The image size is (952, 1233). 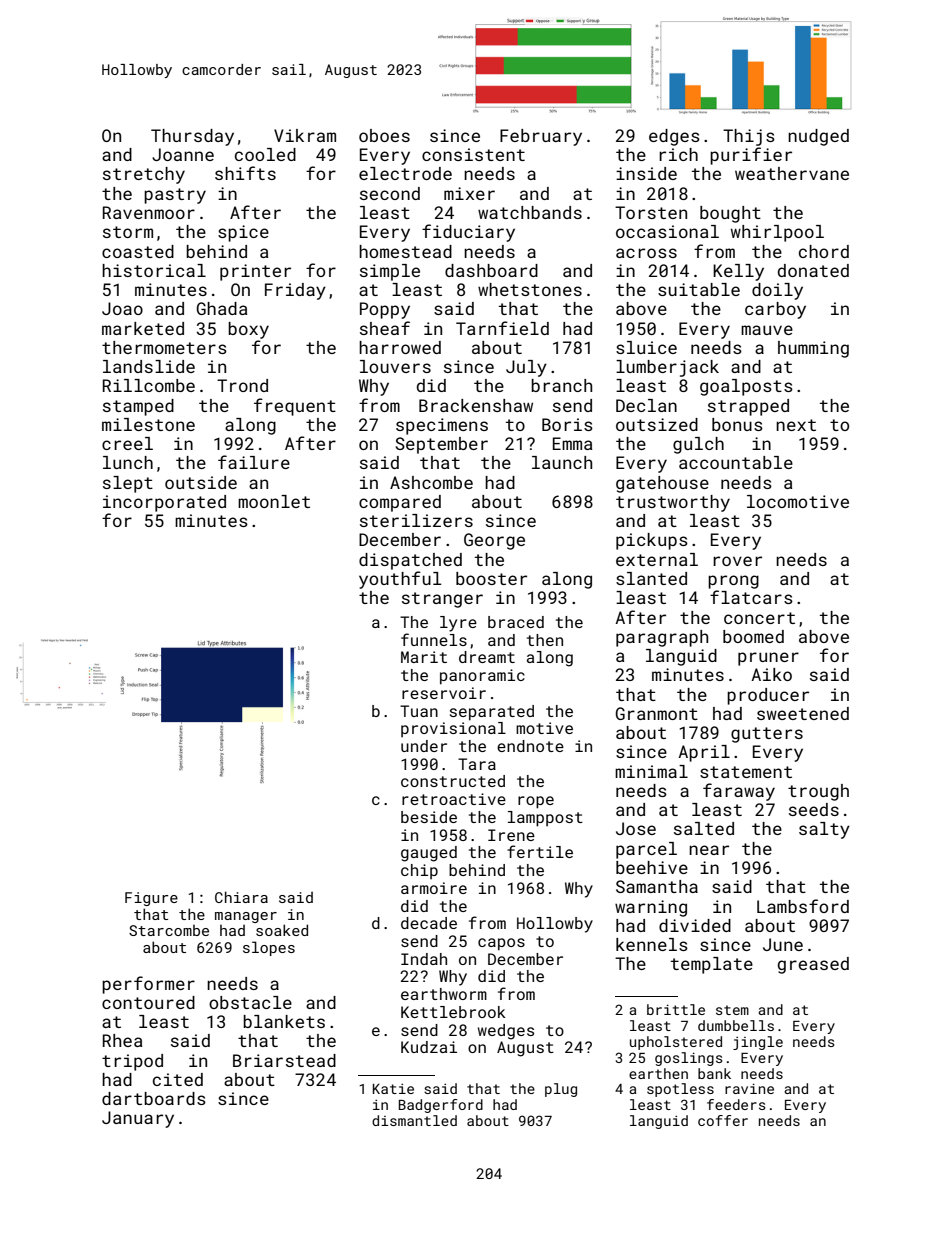 What do you see at coordinates (149, 366) in the page?
I see `landslide` at bounding box center [149, 366].
